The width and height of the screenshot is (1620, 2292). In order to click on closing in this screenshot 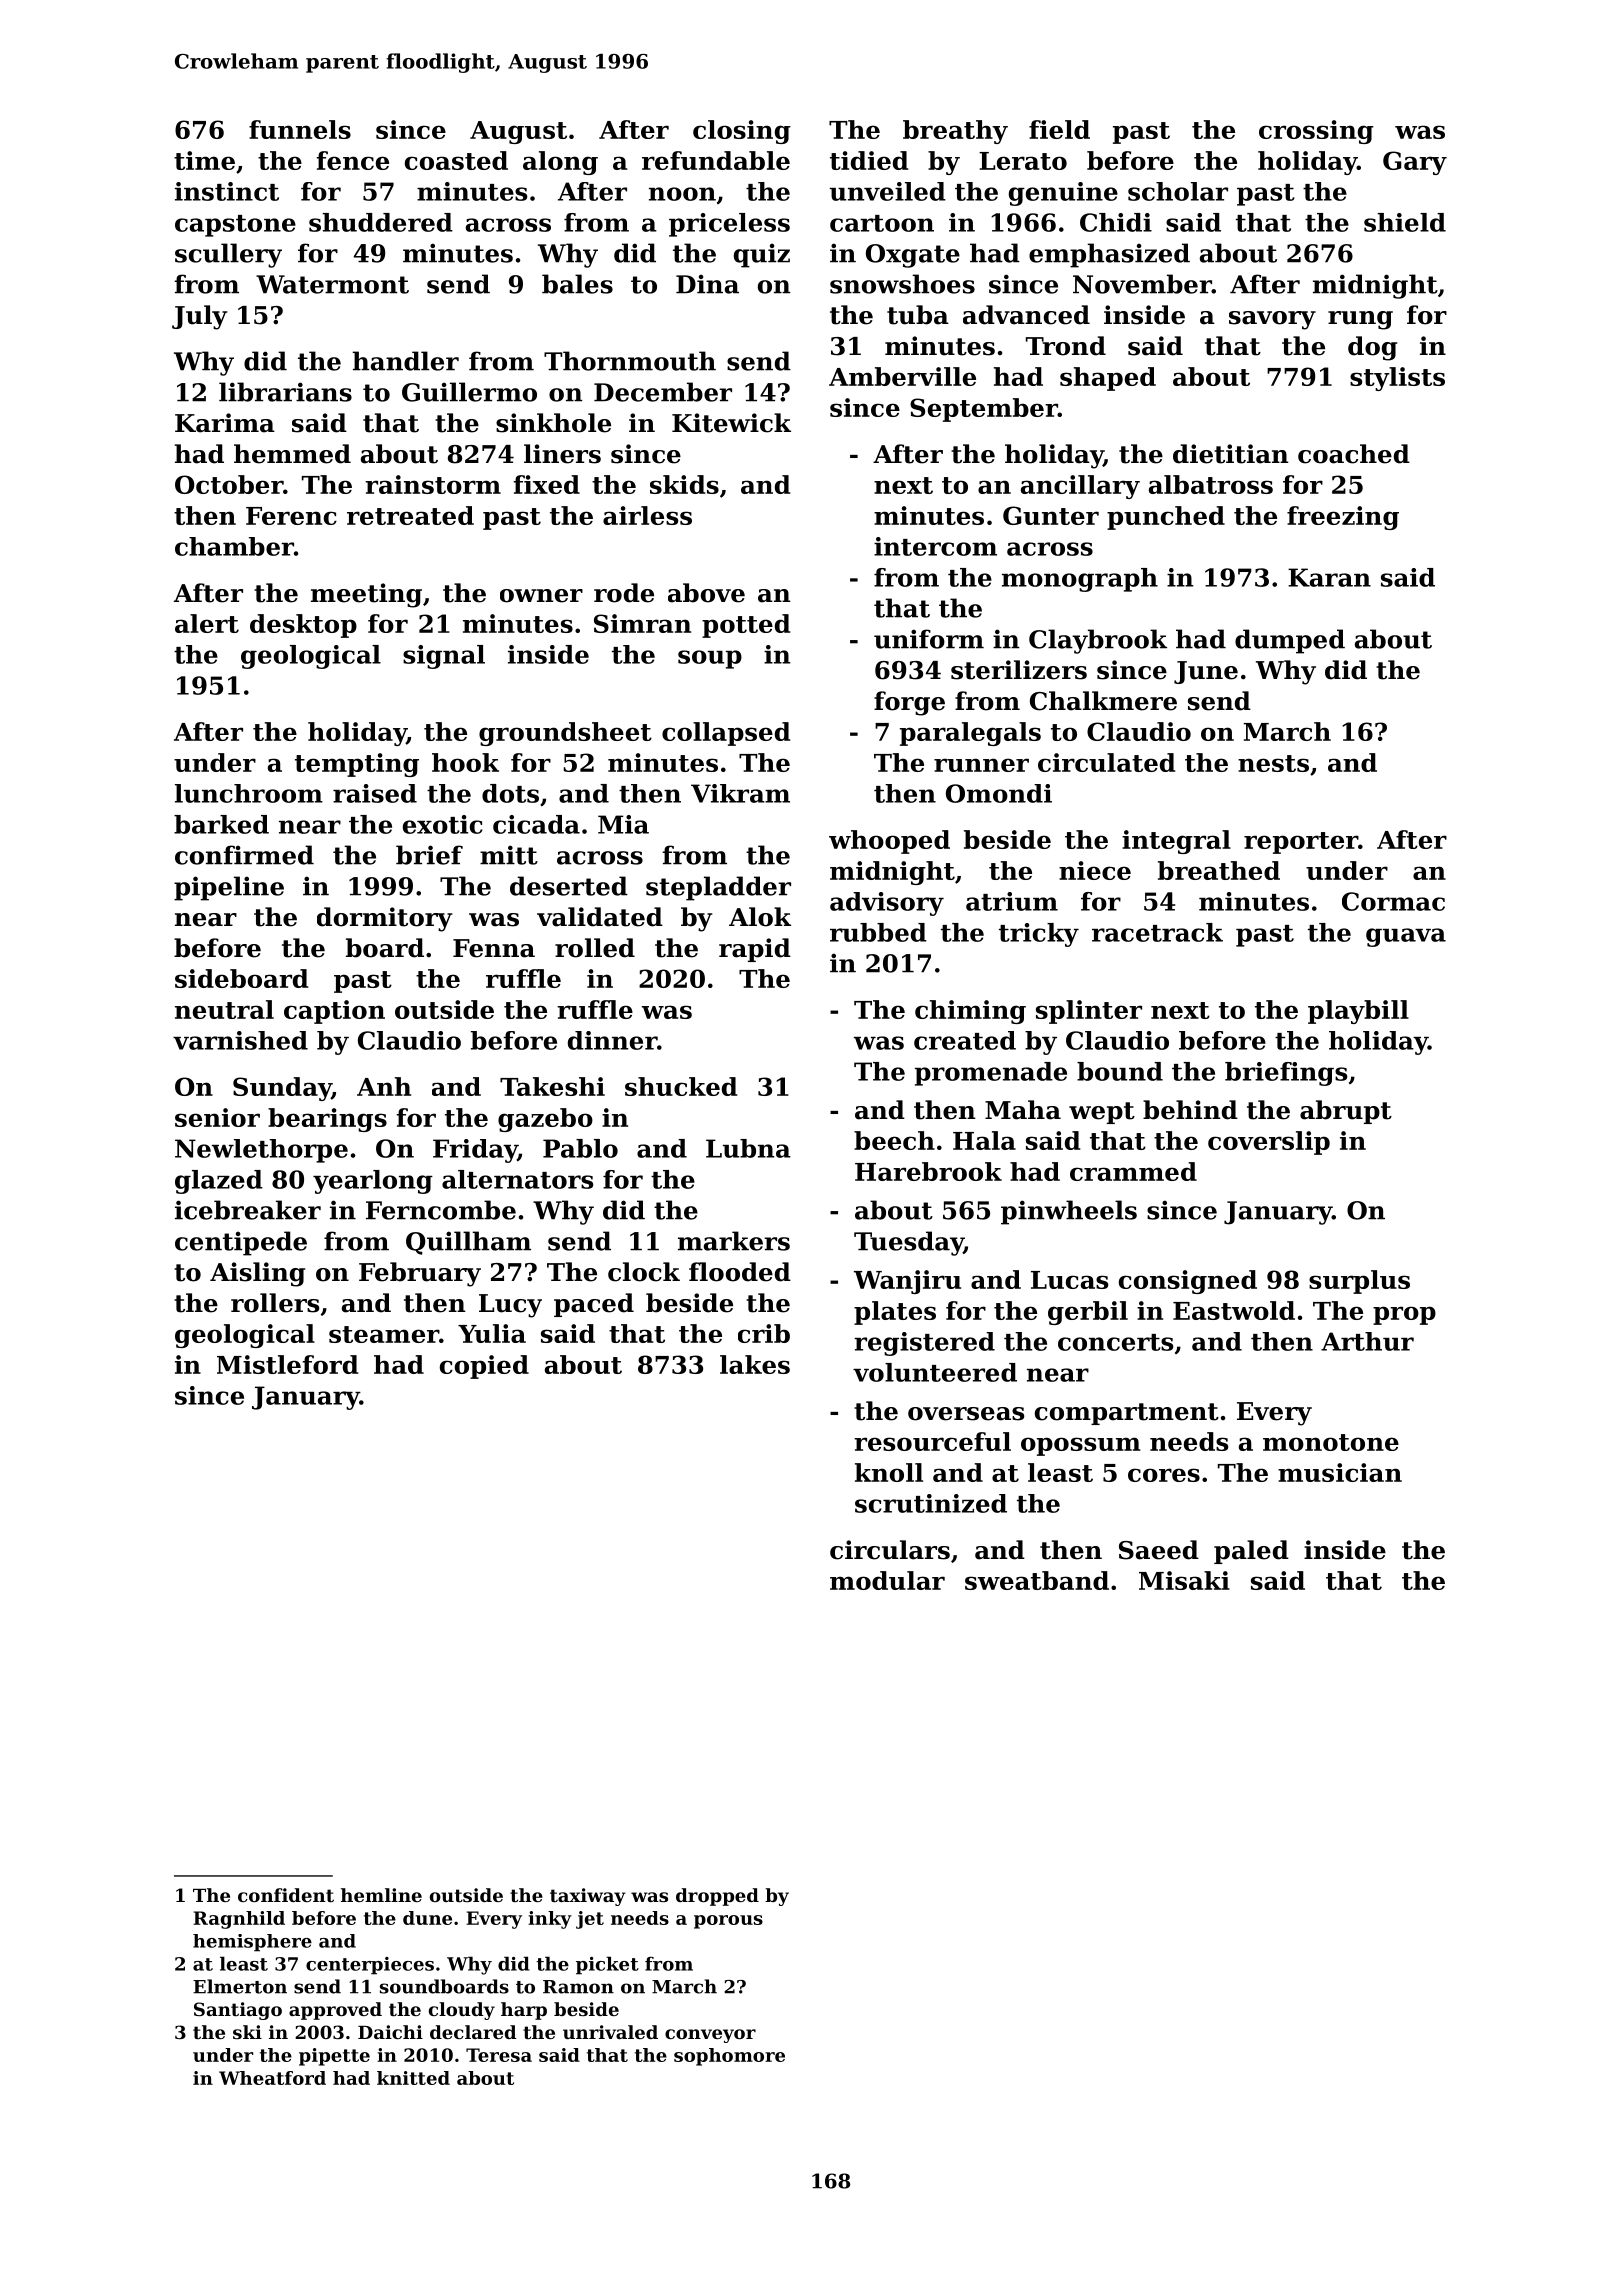, I will do `click(742, 132)`.
